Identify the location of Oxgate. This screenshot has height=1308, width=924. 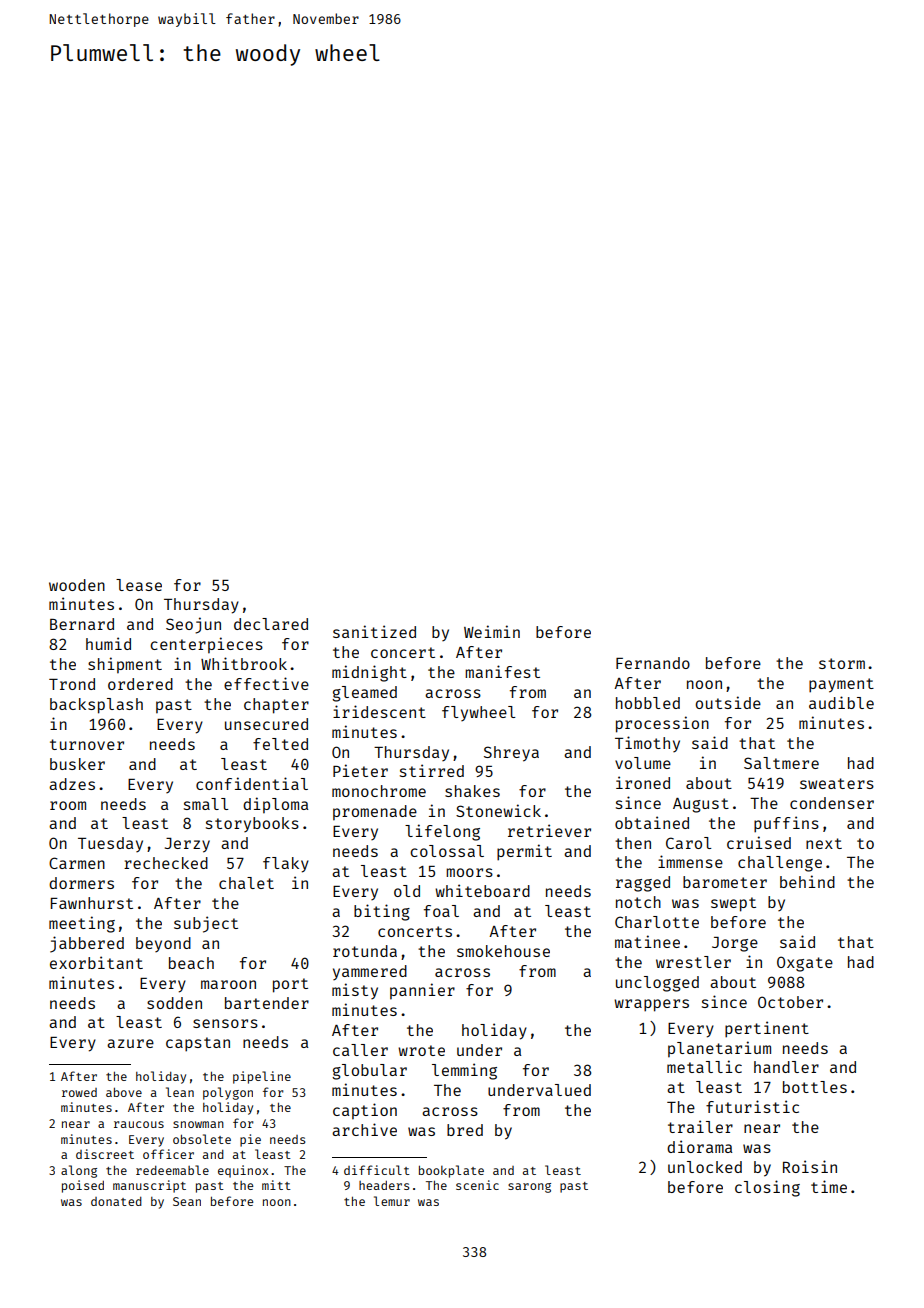
(805, 964).
